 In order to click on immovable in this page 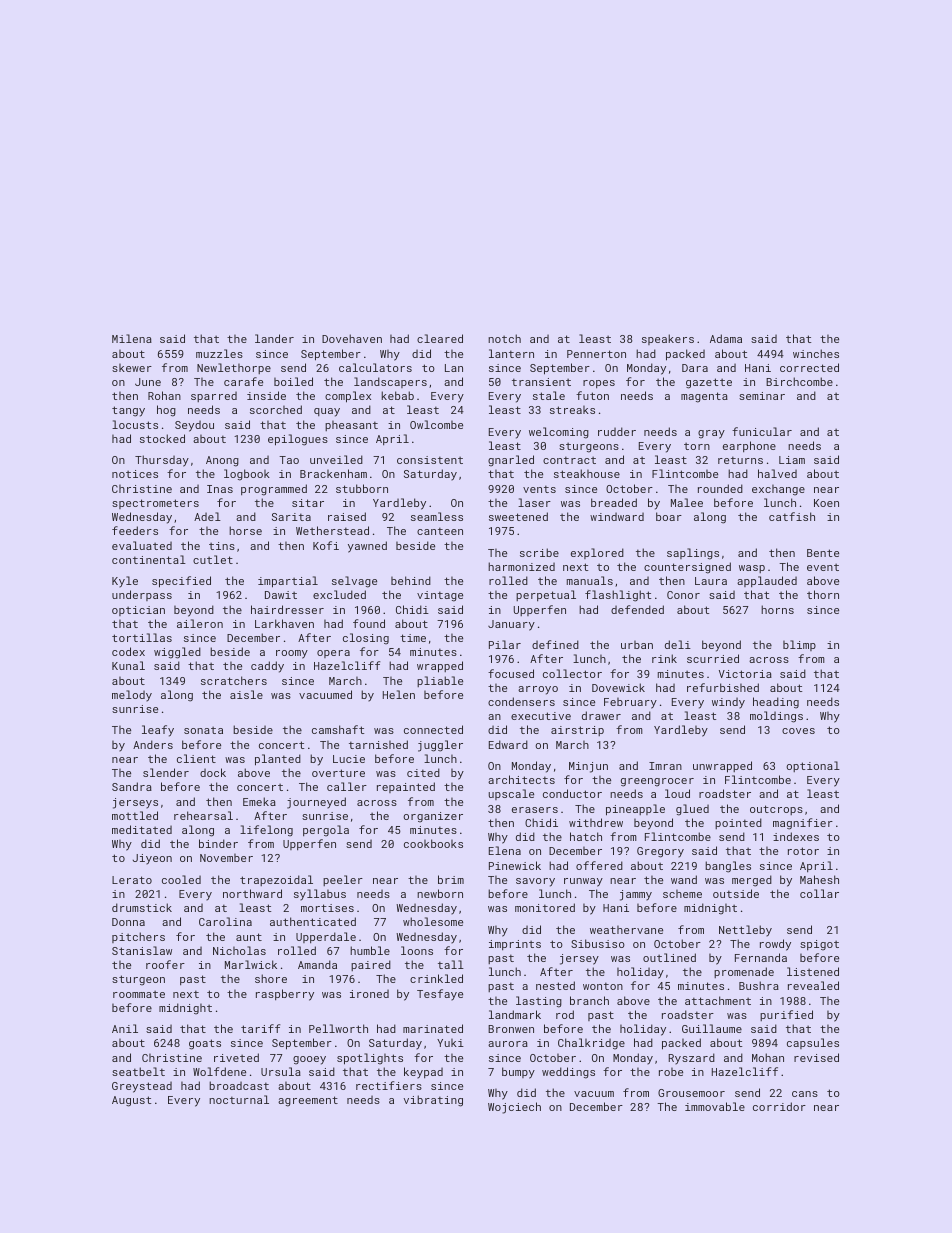, I will do `click(715, 1106)`.
